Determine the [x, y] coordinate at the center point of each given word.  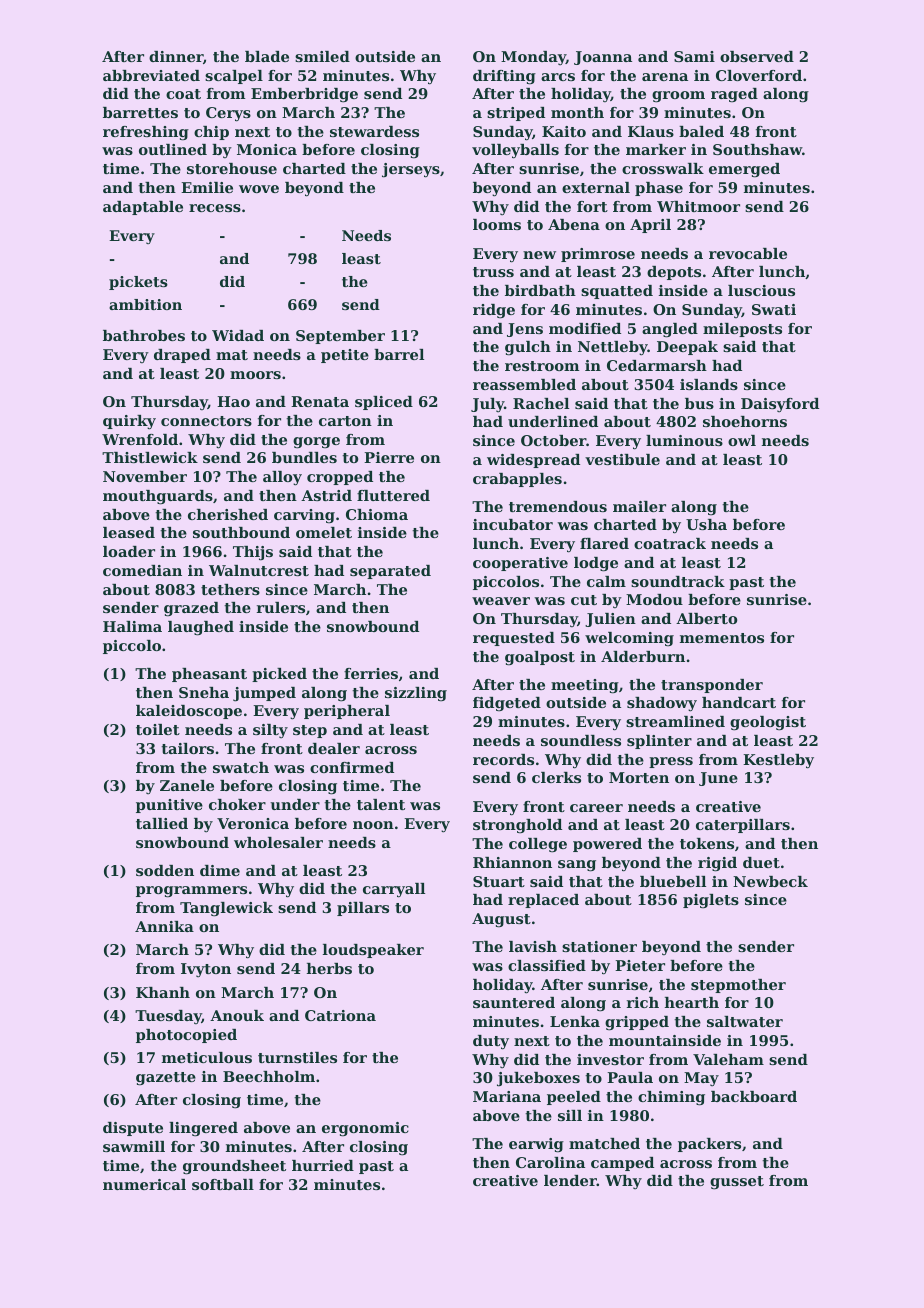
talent [381, 804]
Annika [164, 926]
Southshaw [757, 149]
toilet [158, 729]
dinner [176, 56]
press [671, 762]
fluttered [393, 495]
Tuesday [168, 1017]
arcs [558, 77]
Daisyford [780, 405]
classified [547, 965]
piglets [711, 901]
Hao [233, 401]
